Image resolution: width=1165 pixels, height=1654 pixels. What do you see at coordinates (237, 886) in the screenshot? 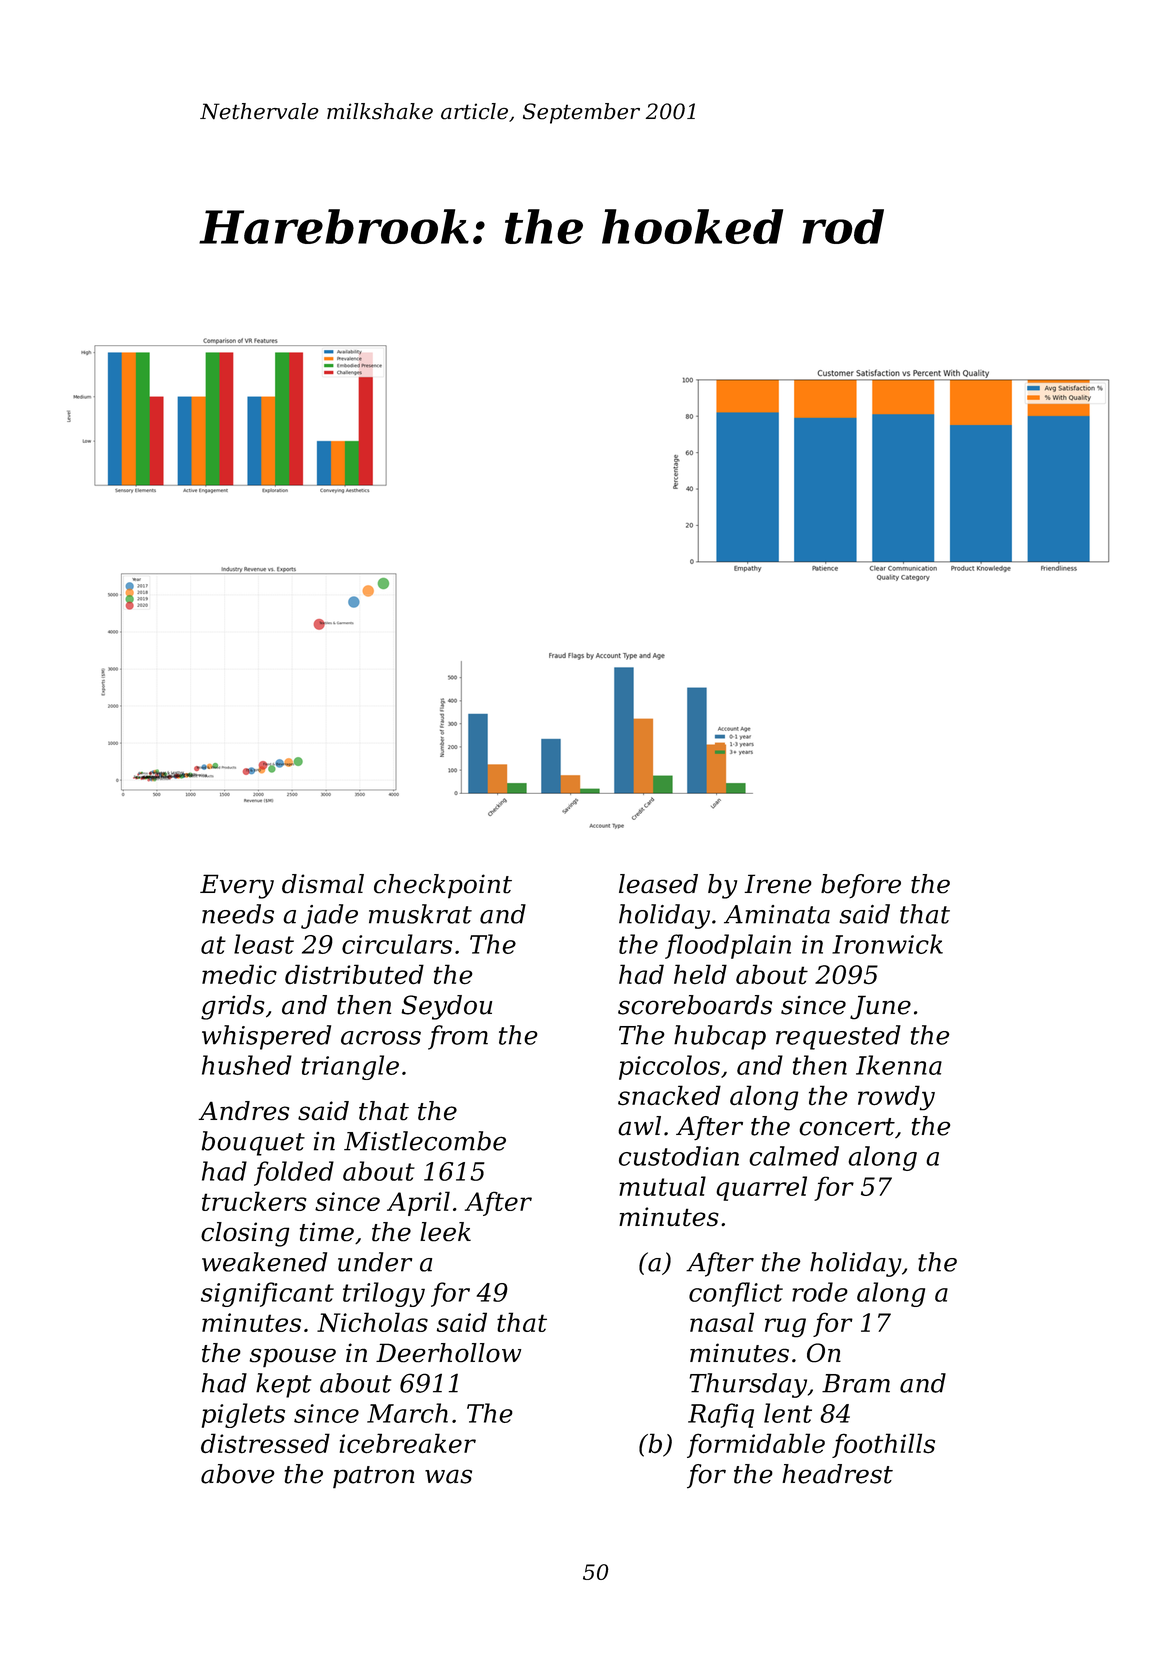
I see `Every` at bounding box center [237, 886].
